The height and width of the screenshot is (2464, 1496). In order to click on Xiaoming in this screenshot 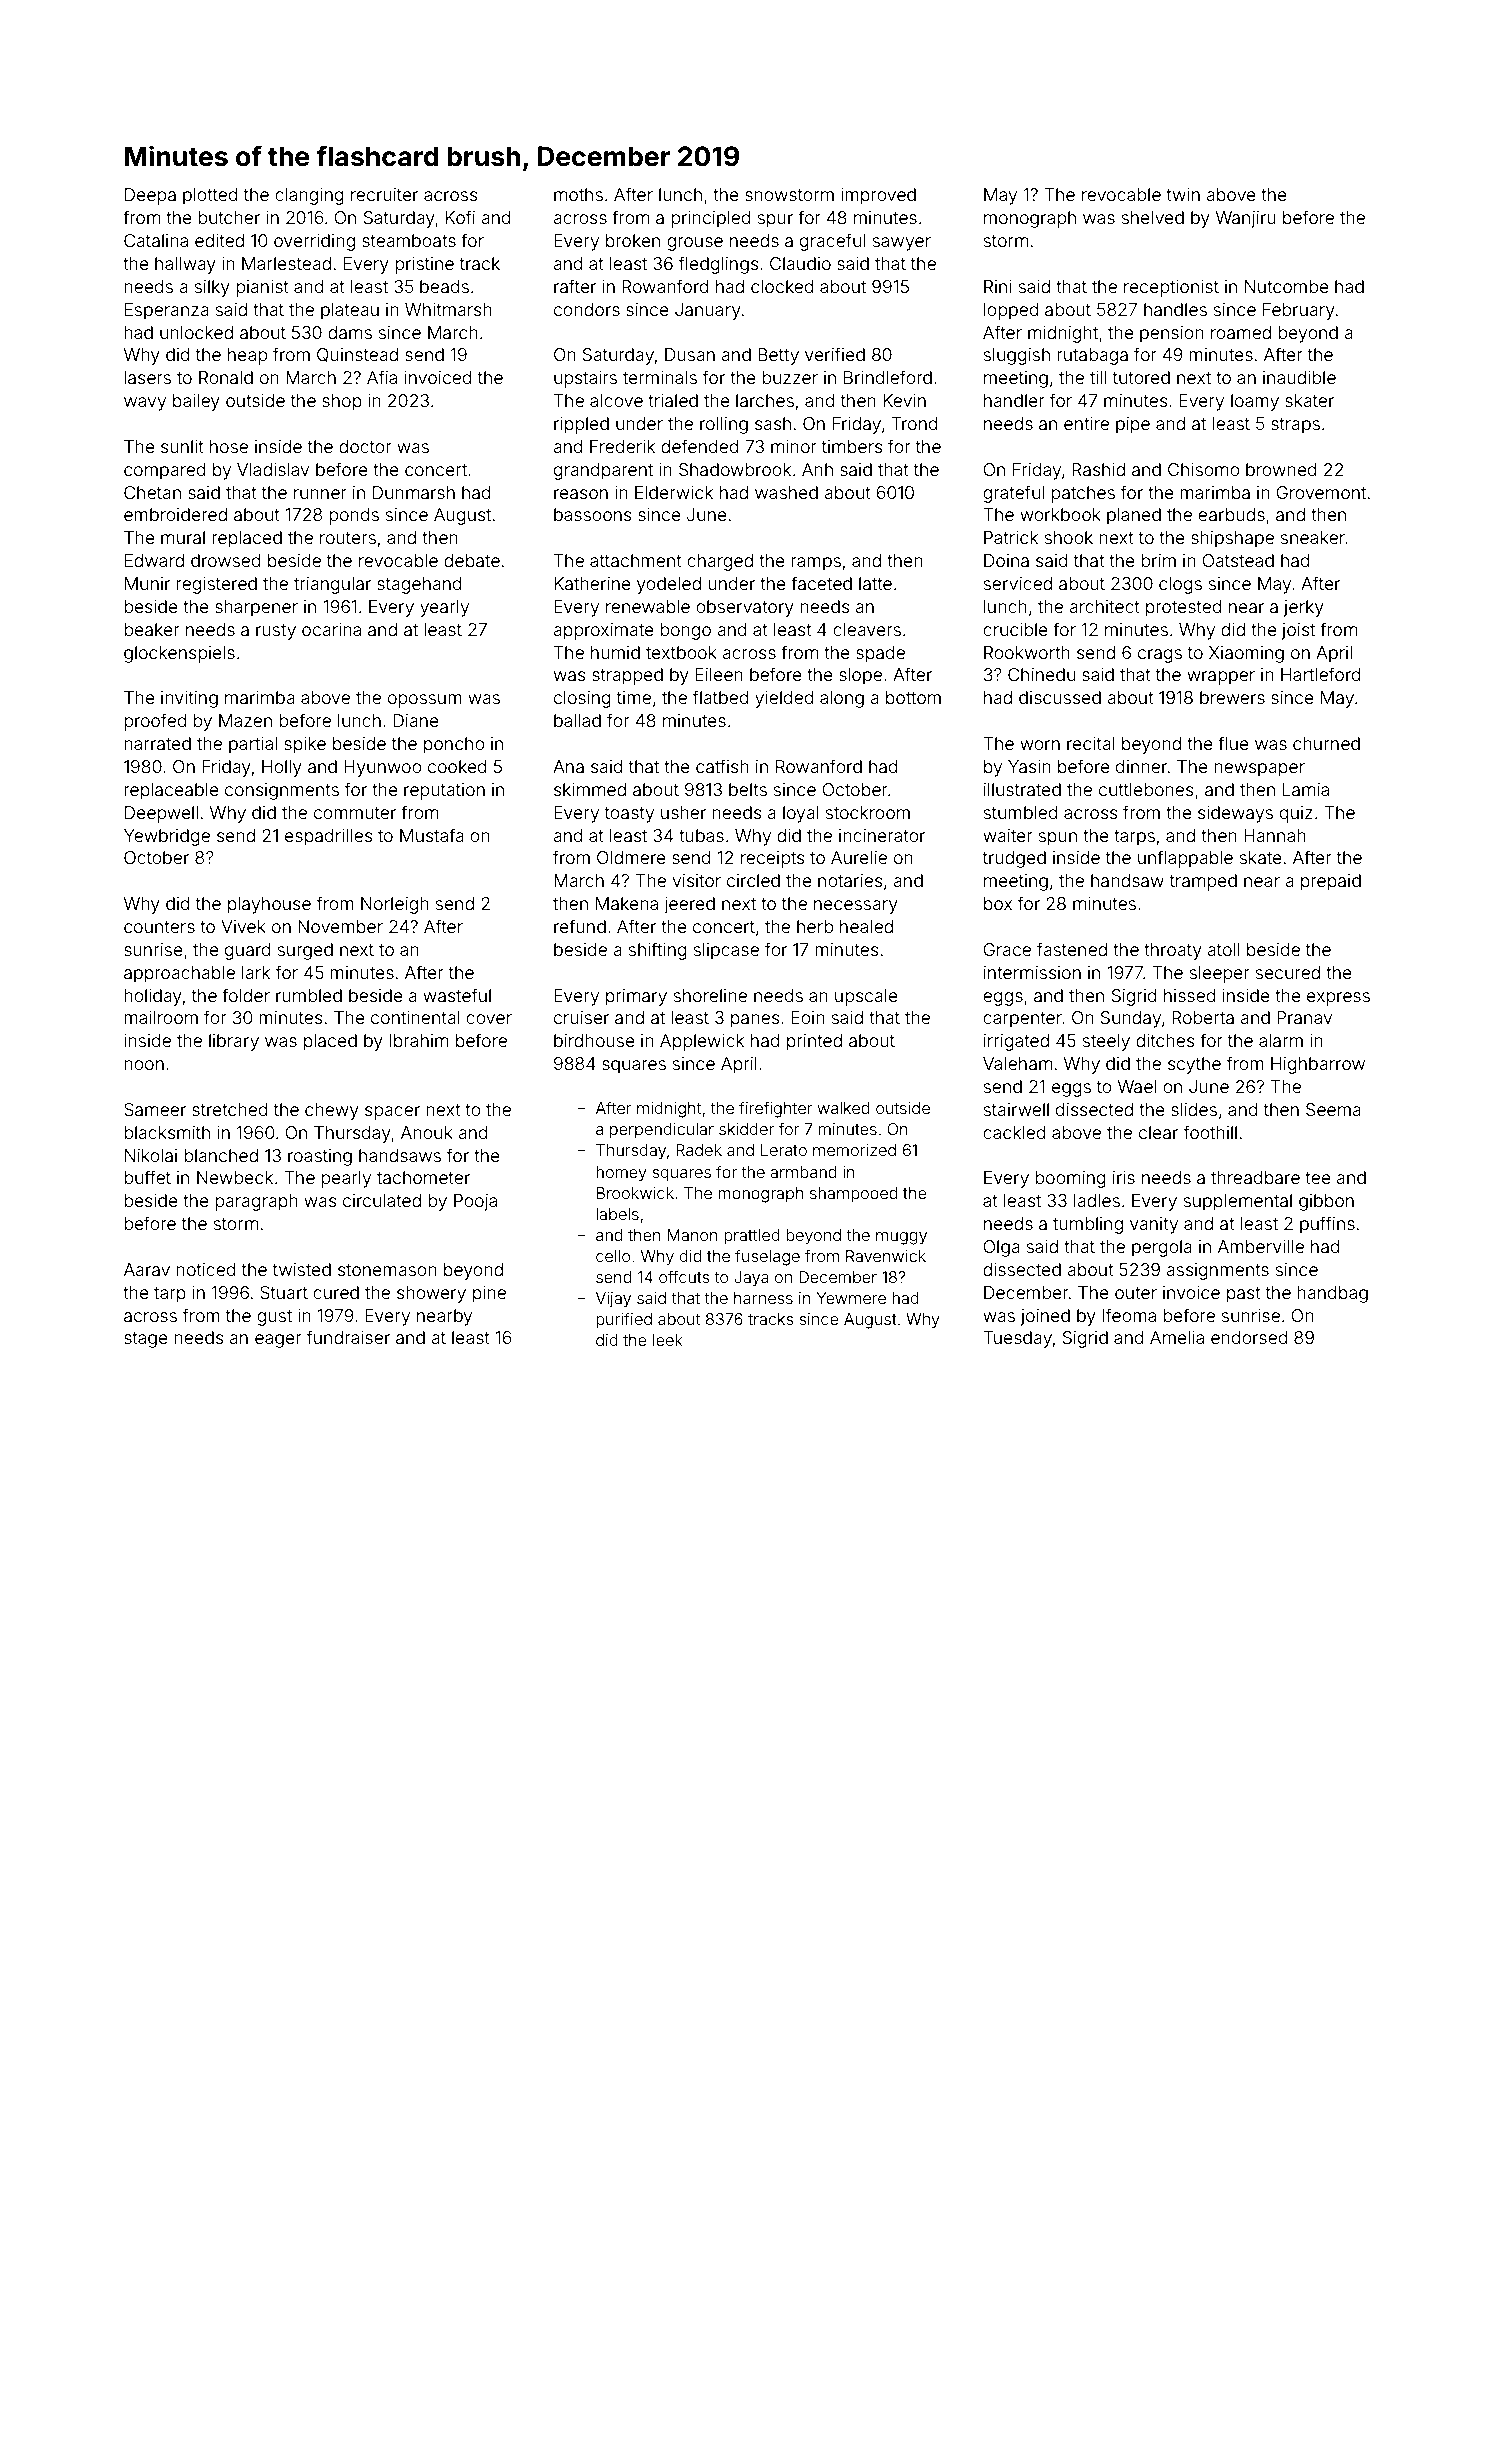, I will do `click(1246, 654)`.
